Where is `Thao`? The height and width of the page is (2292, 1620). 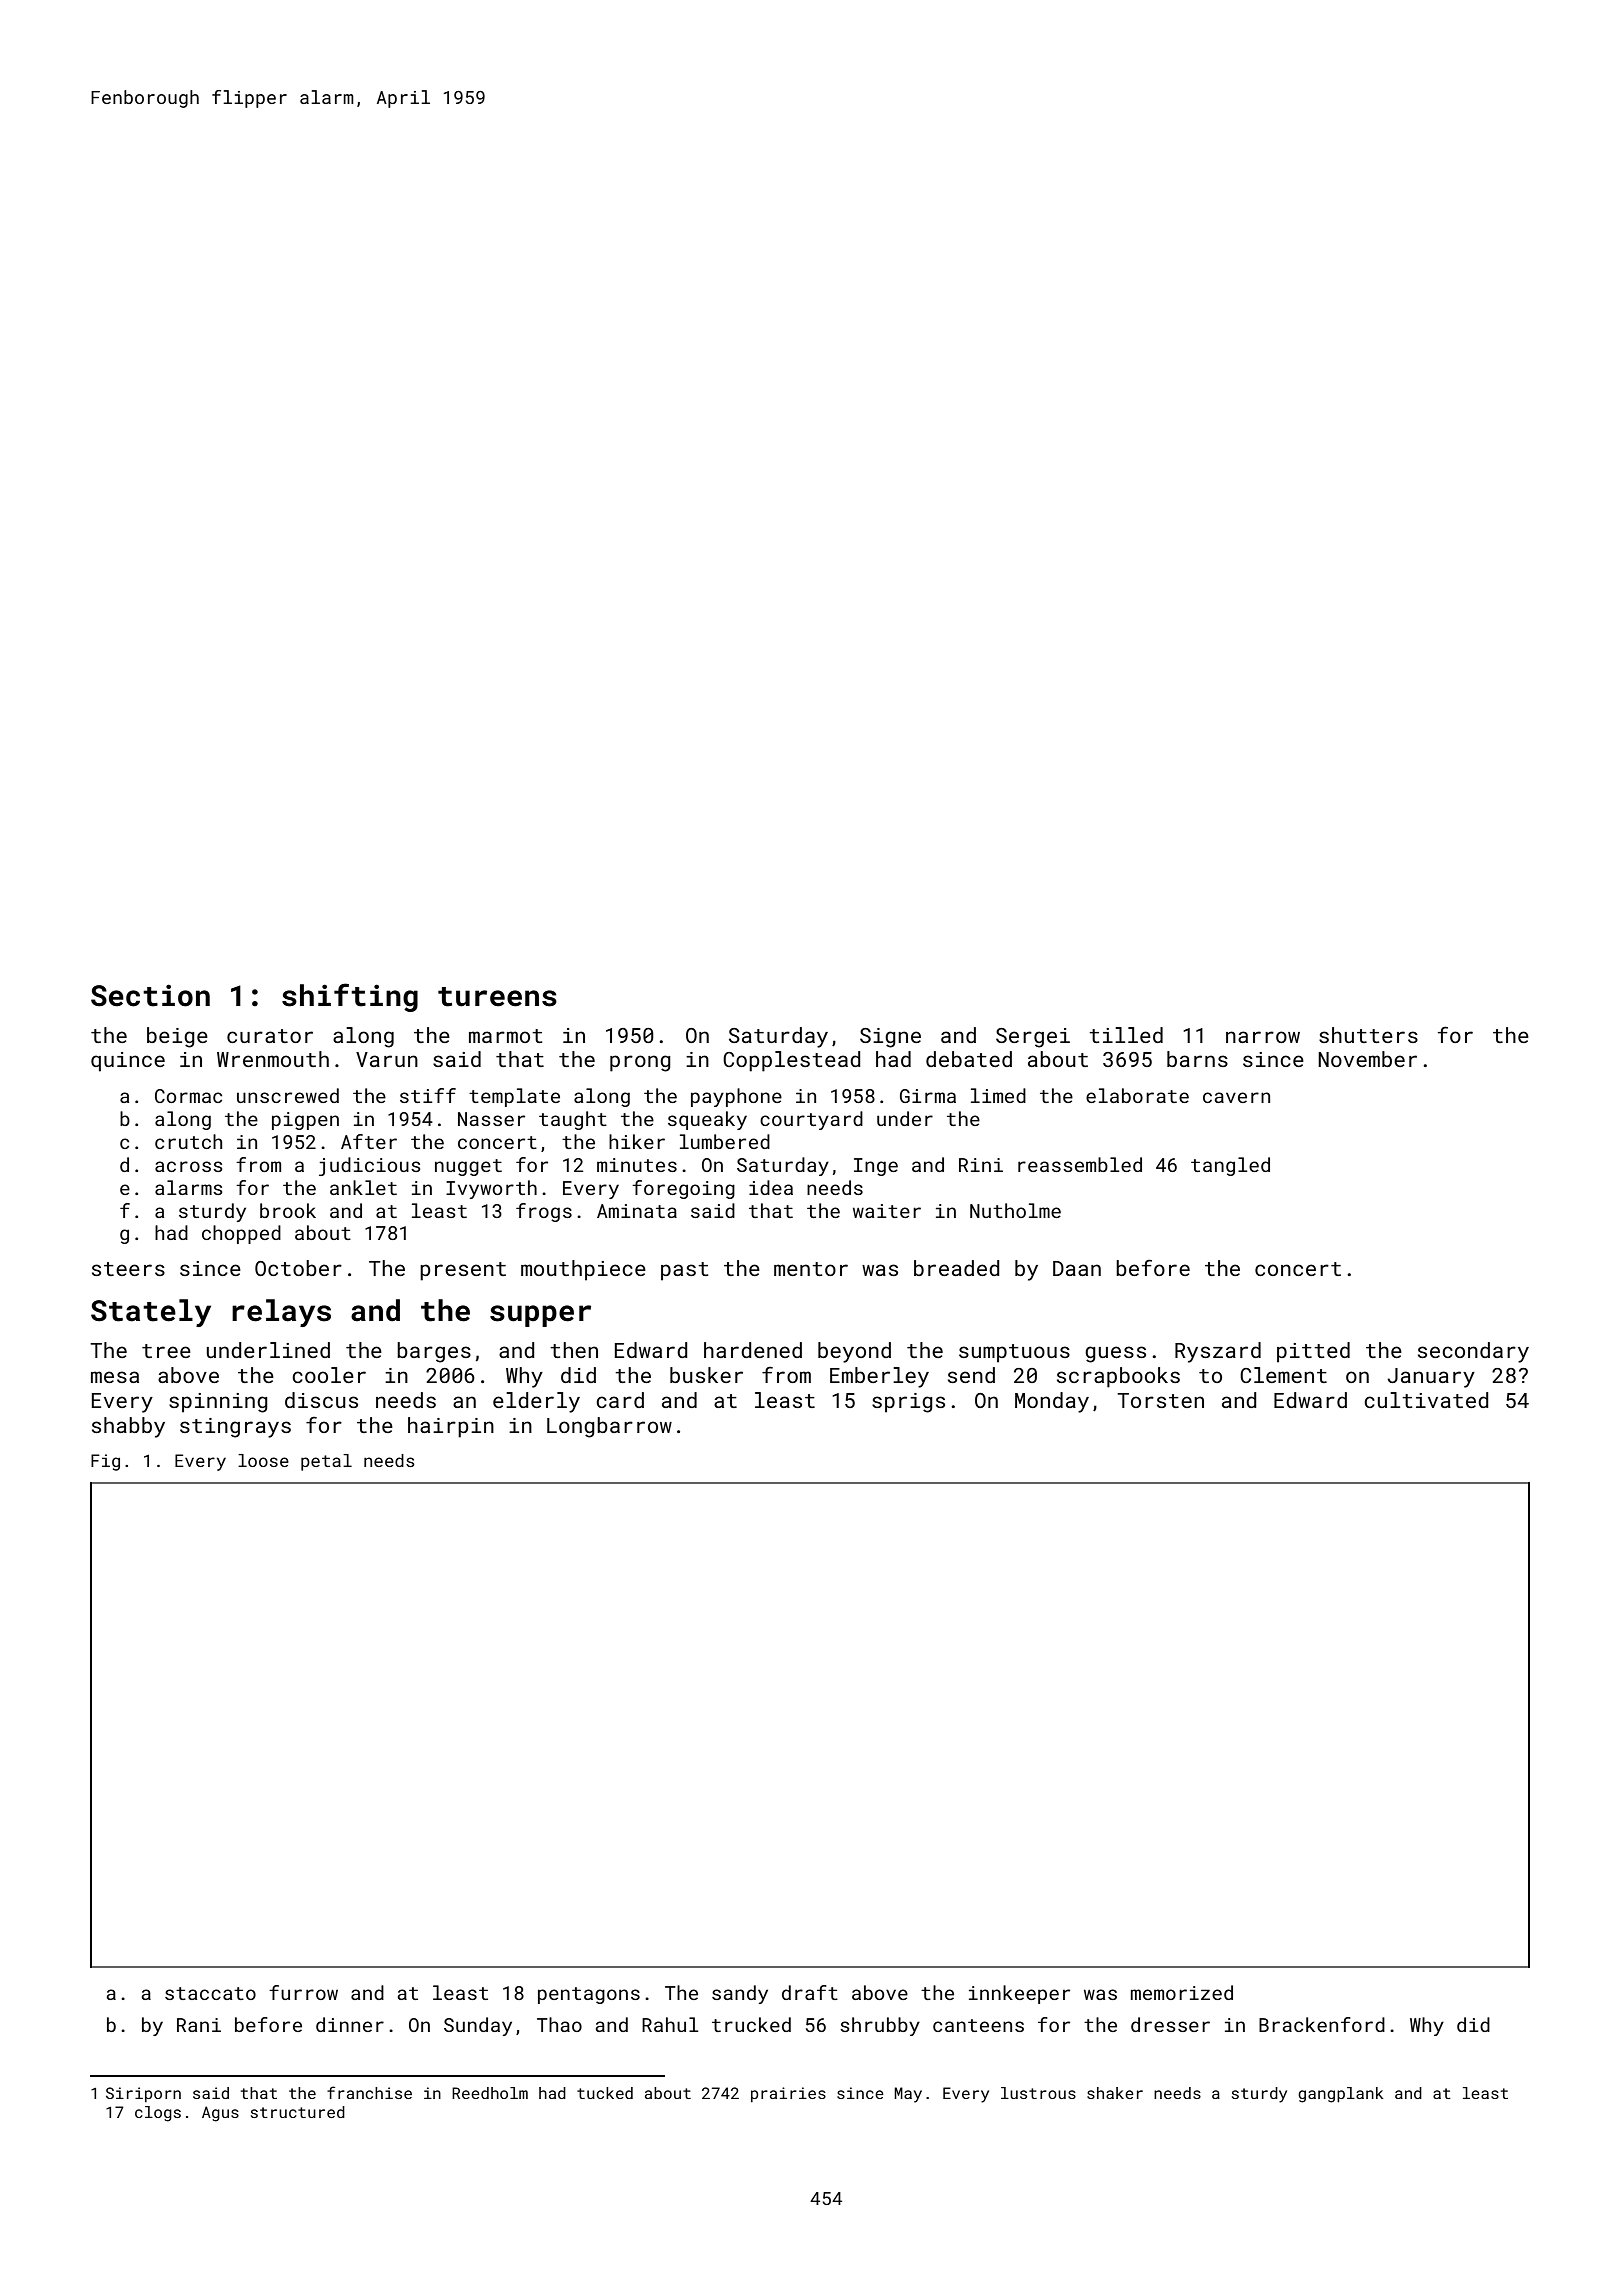
Thao is located at coordinates (559, 2024).
